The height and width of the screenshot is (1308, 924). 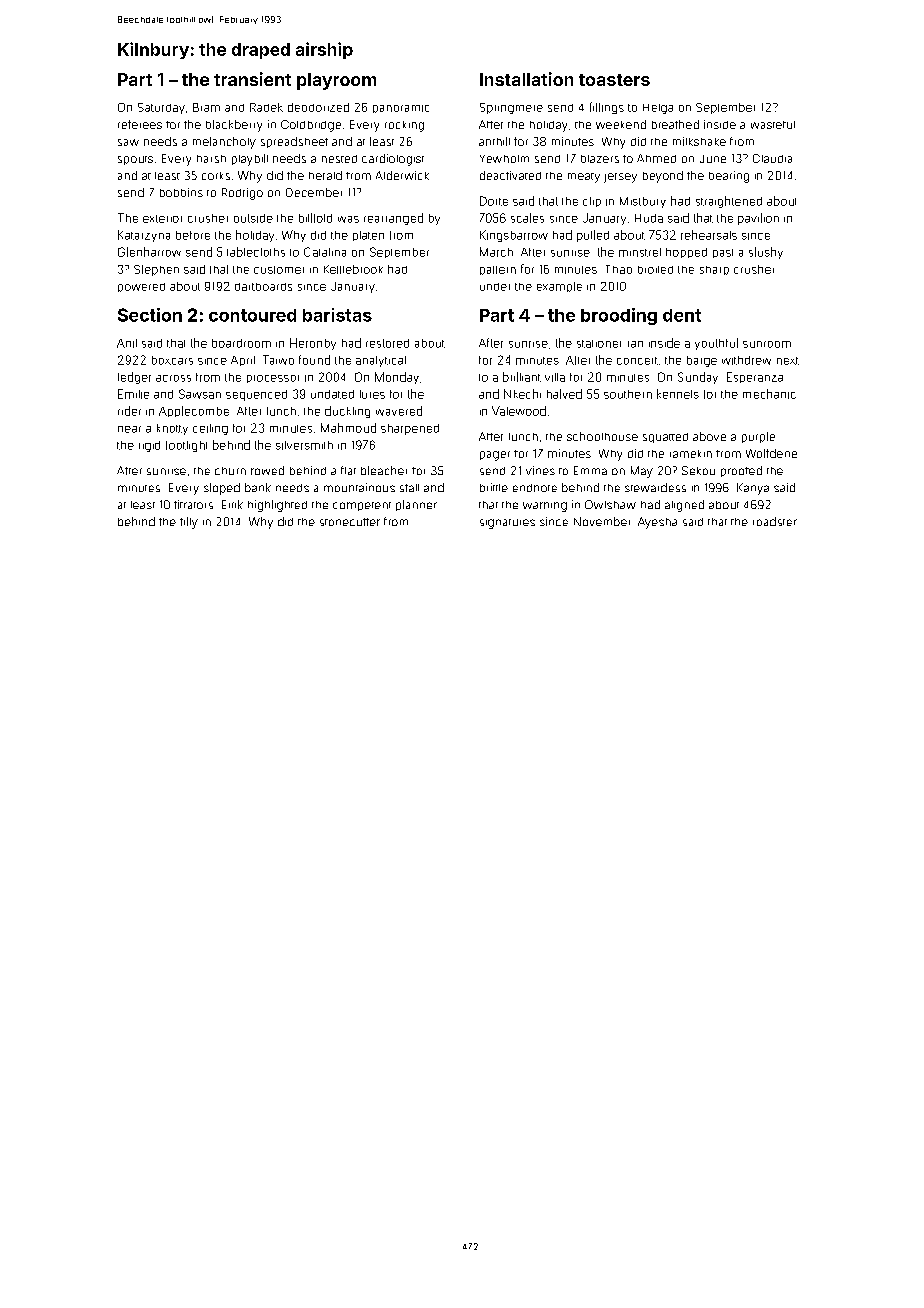 What do you see at coordinates (252, 79) in the screenshot?
I see `transient` at bounding box center [252, 79].
